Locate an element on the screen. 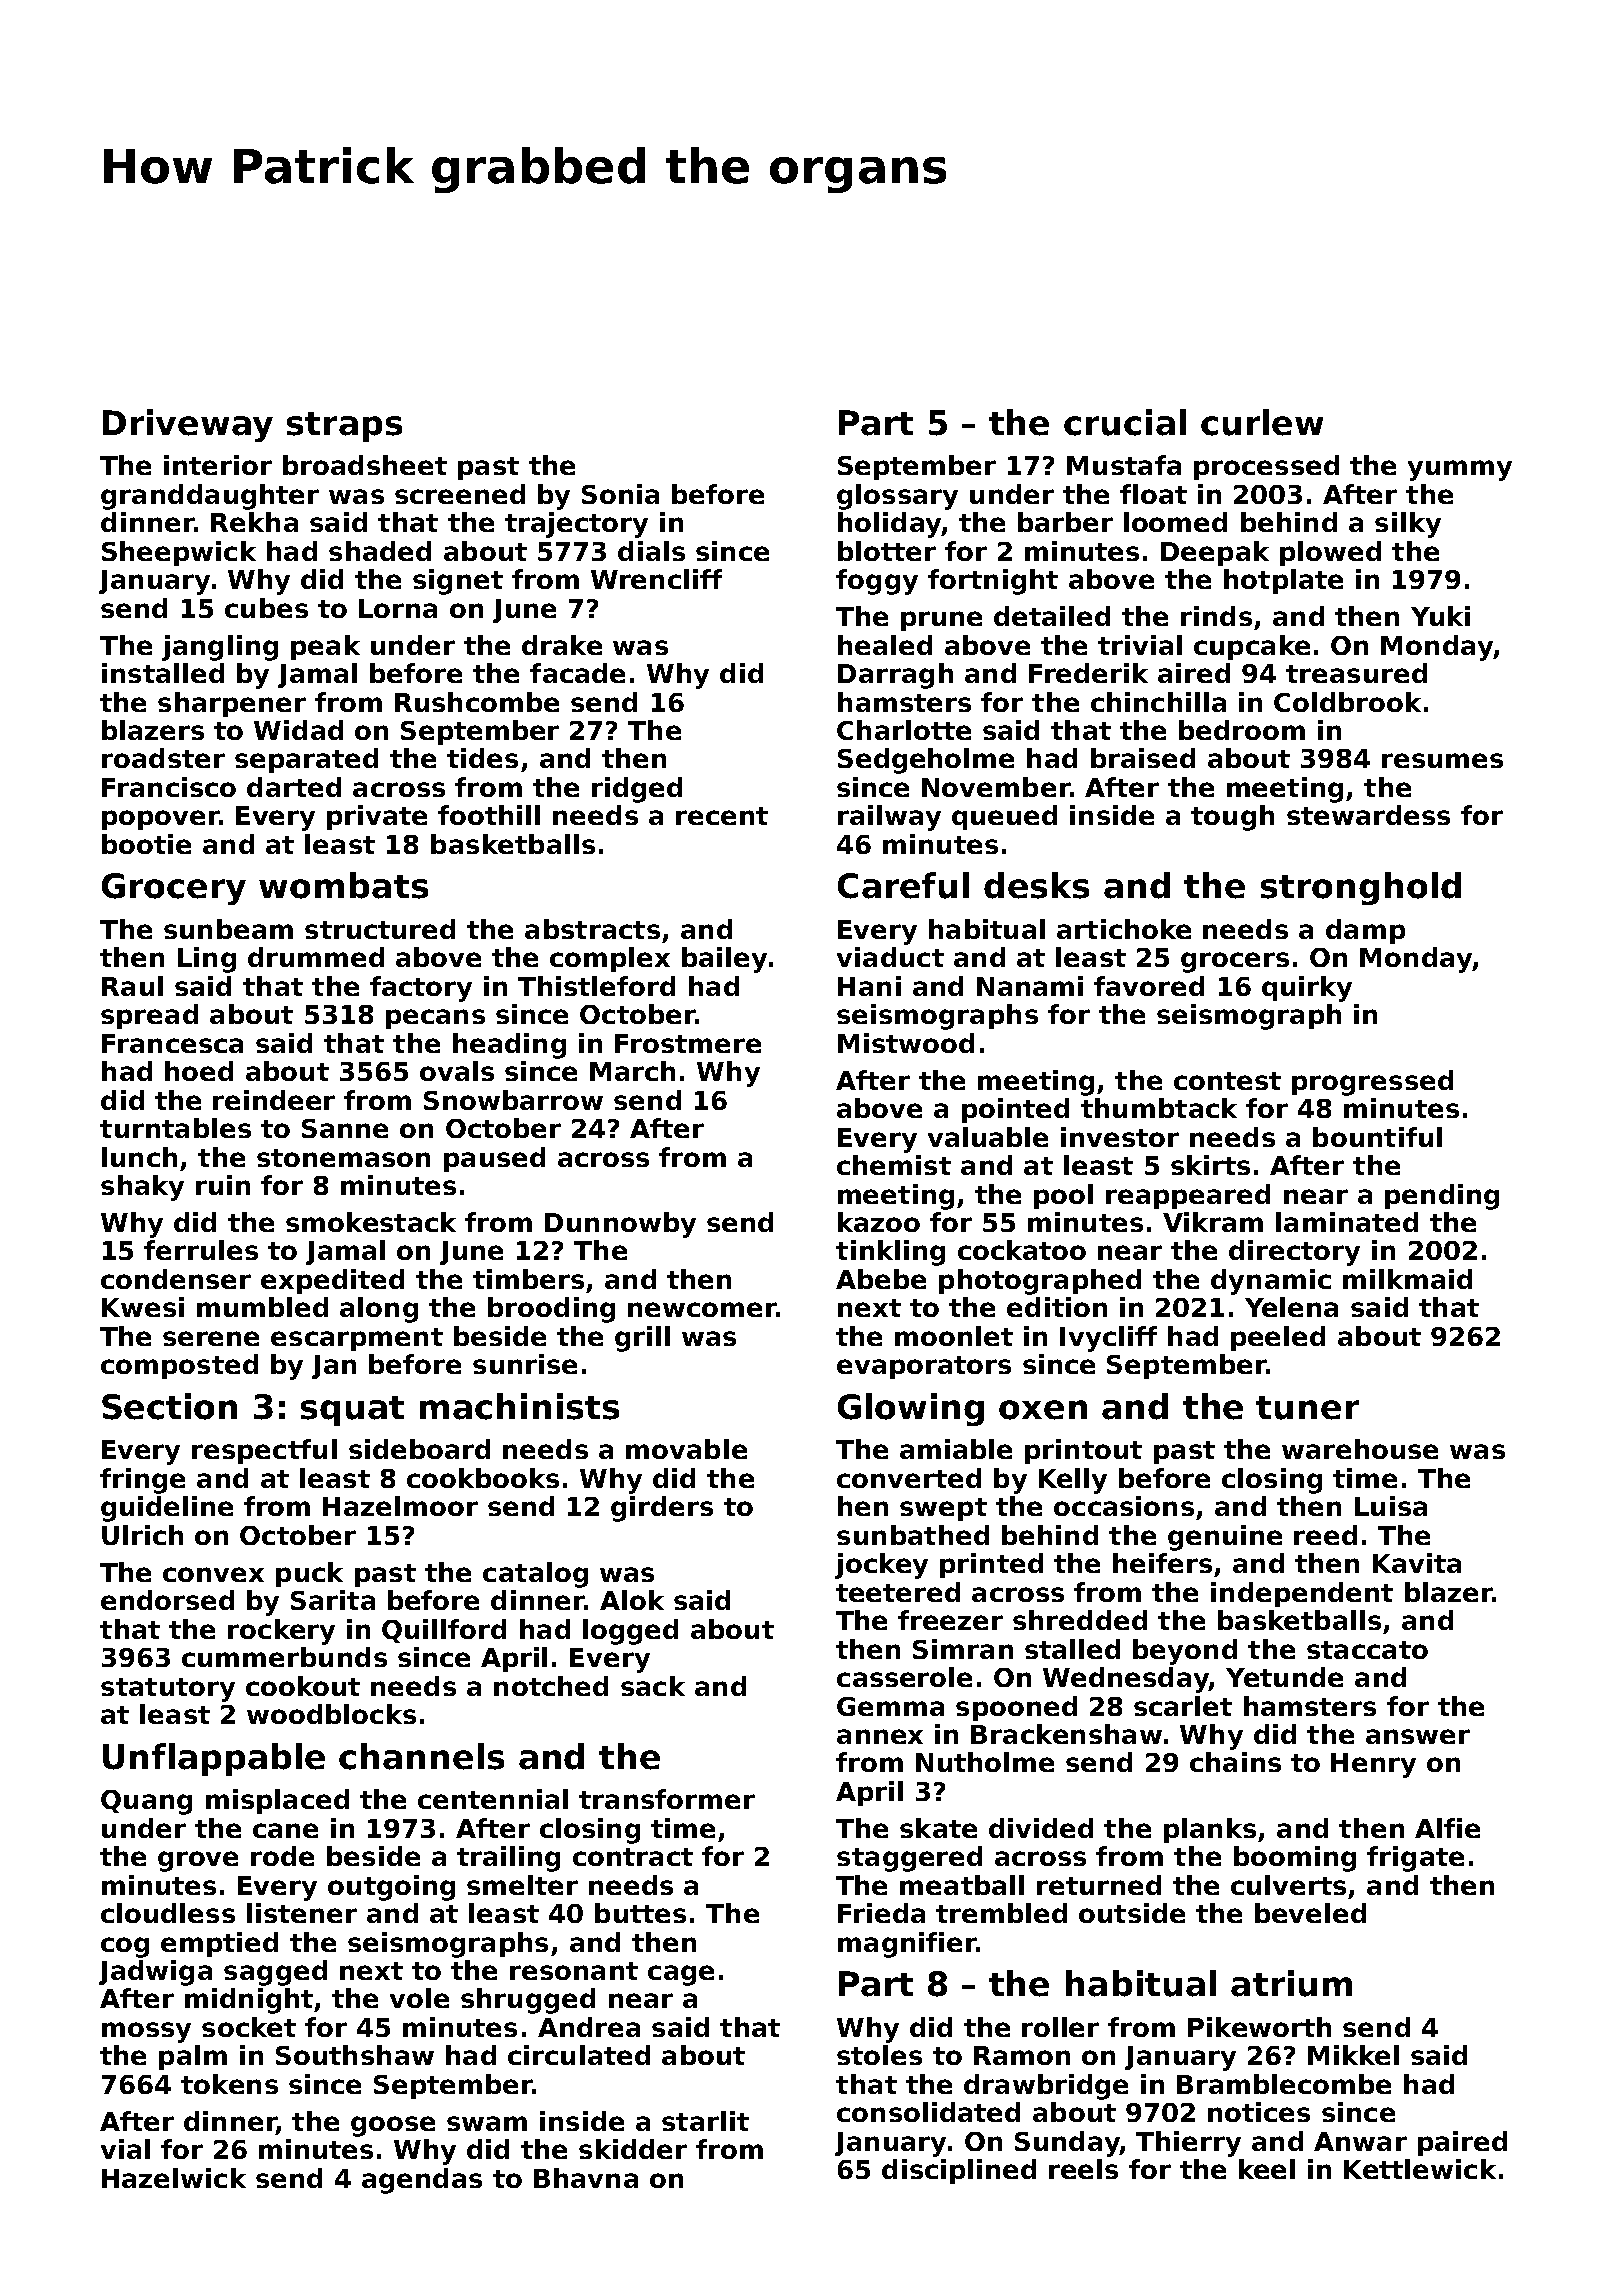 This screenshot has height=2292, width=1620. Yuki is located at coordinates (1440, 616).
